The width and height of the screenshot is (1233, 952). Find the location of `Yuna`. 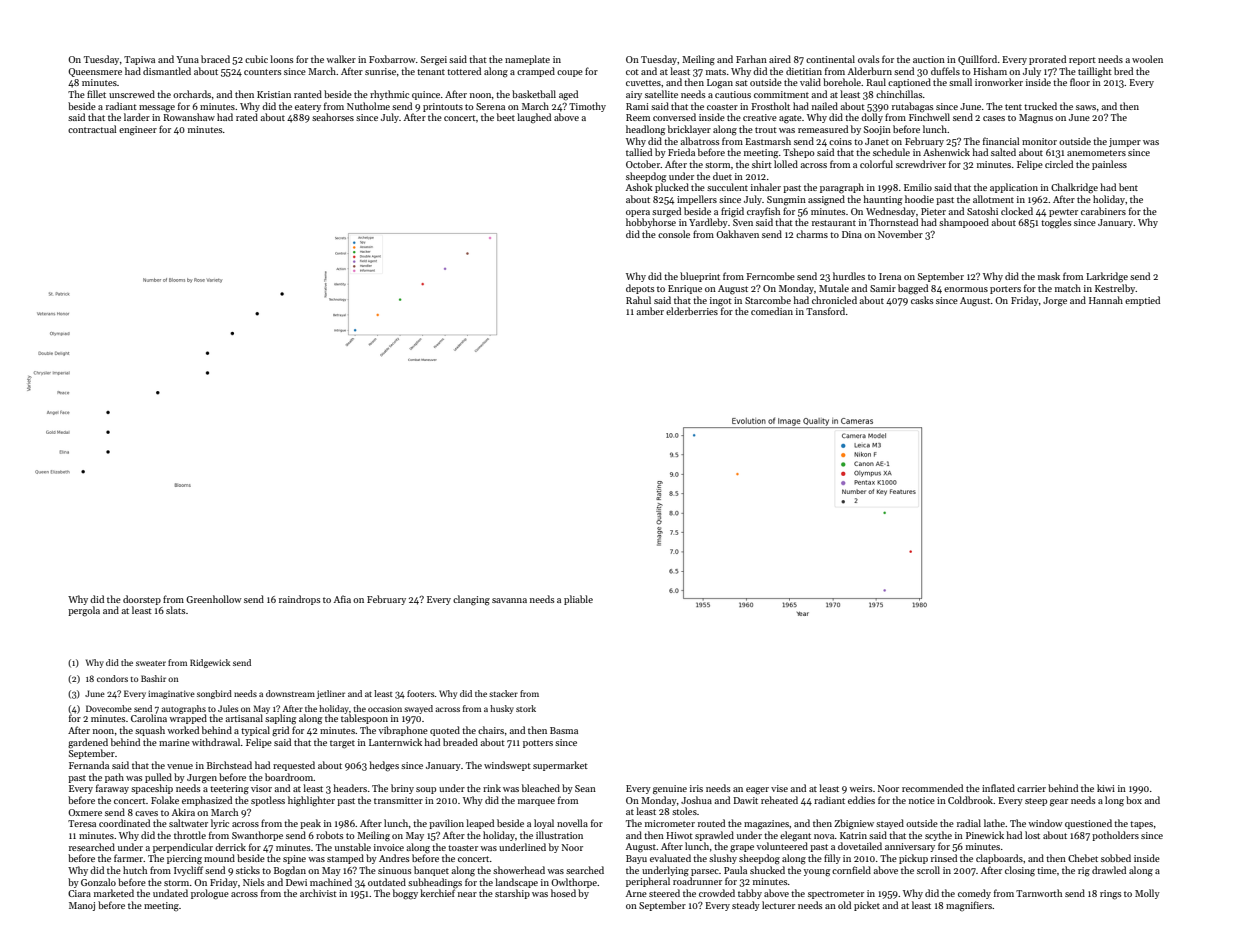

Yuna is located at coordinates (187, 59).
